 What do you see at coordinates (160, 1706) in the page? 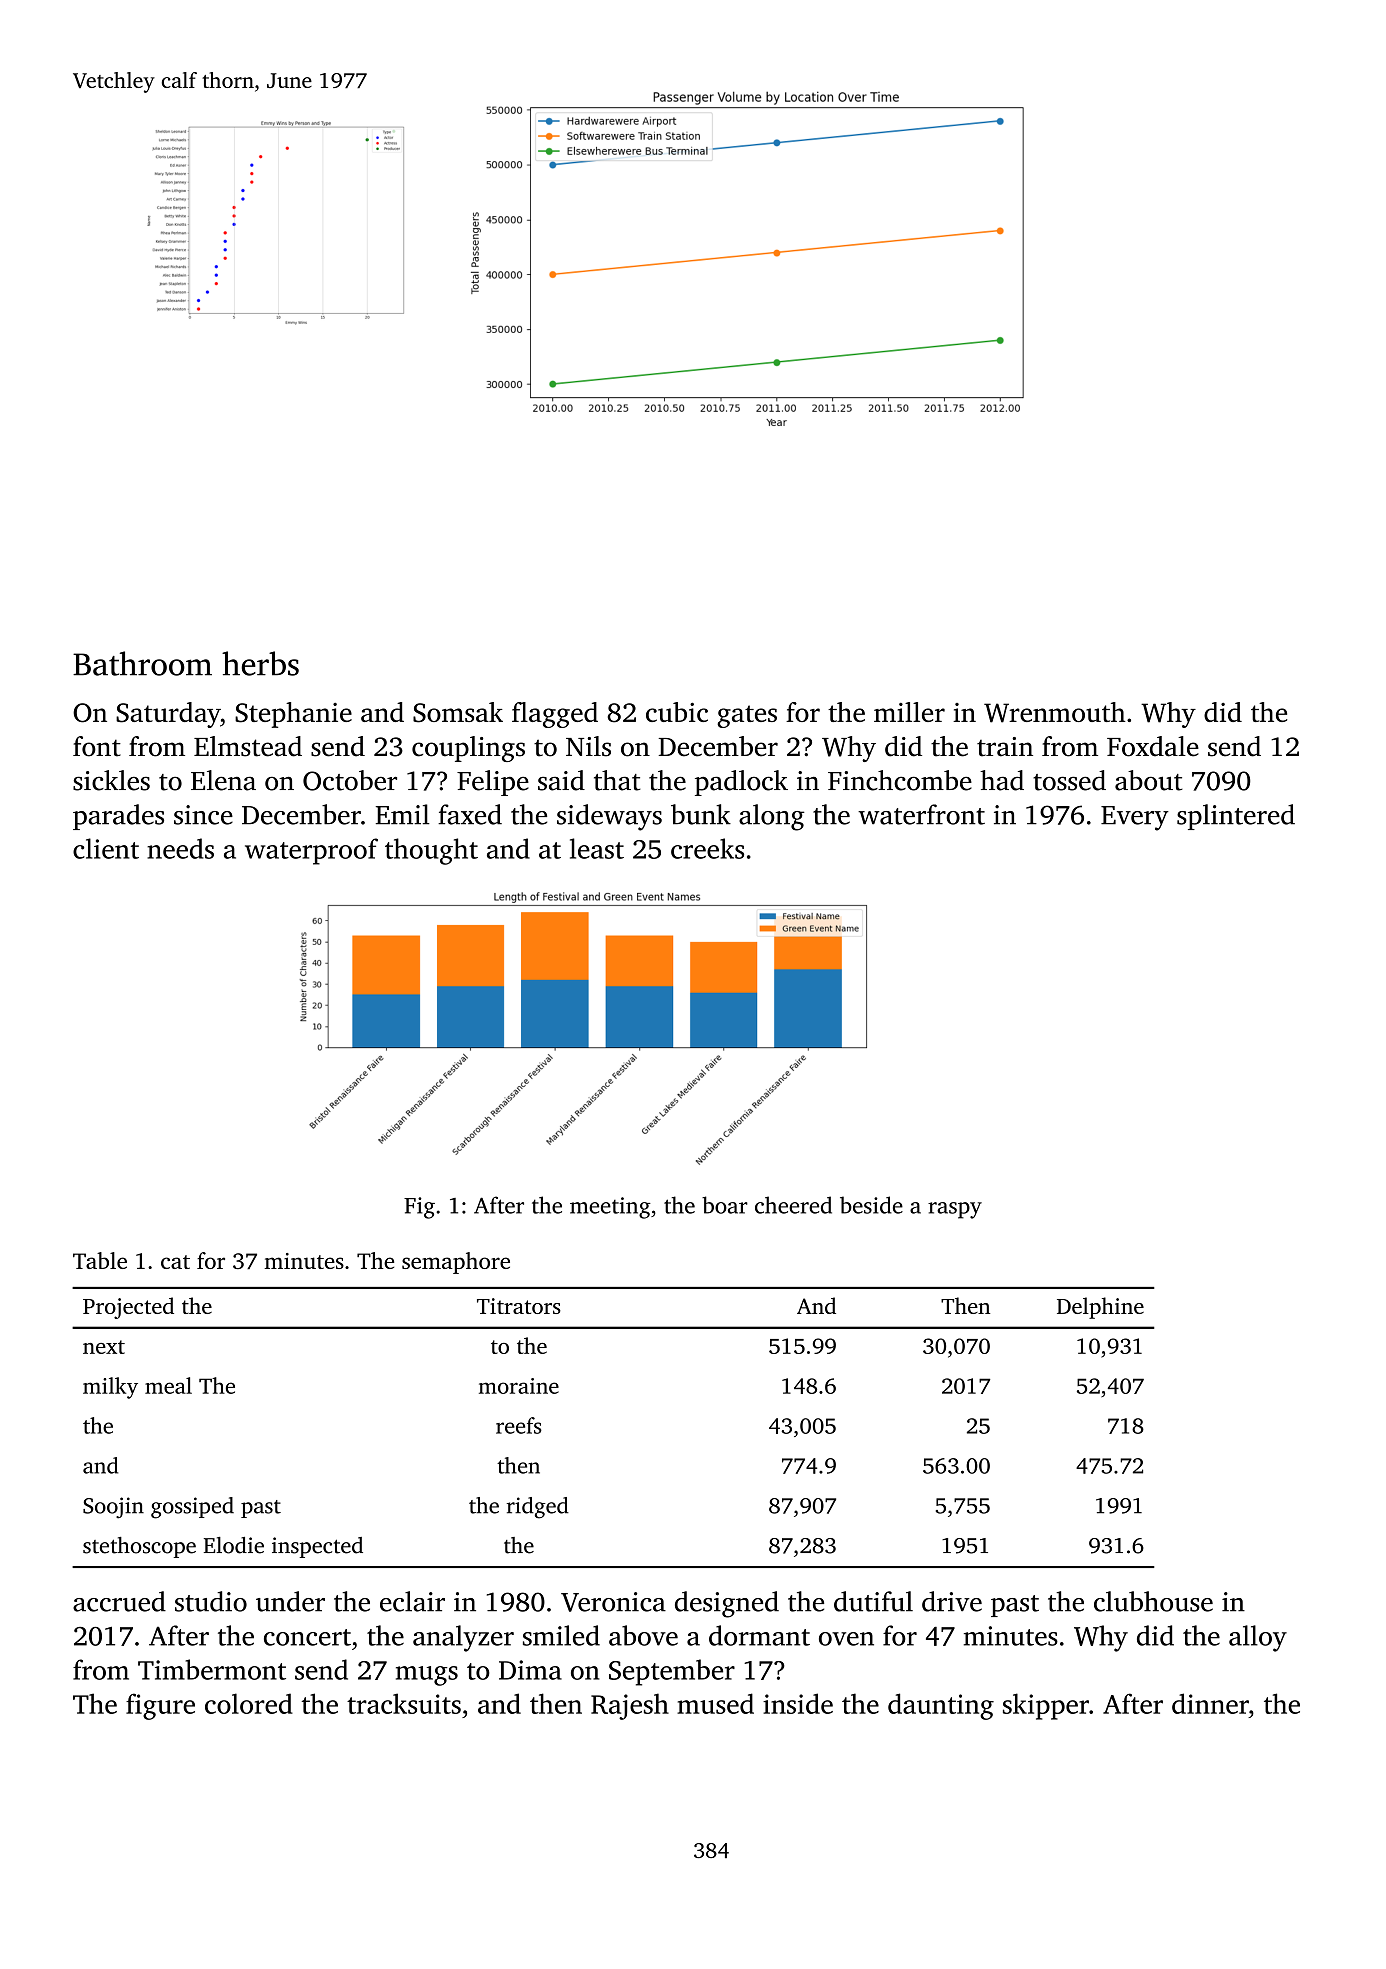
I see `figure` at bounding box center [160, 1706].
